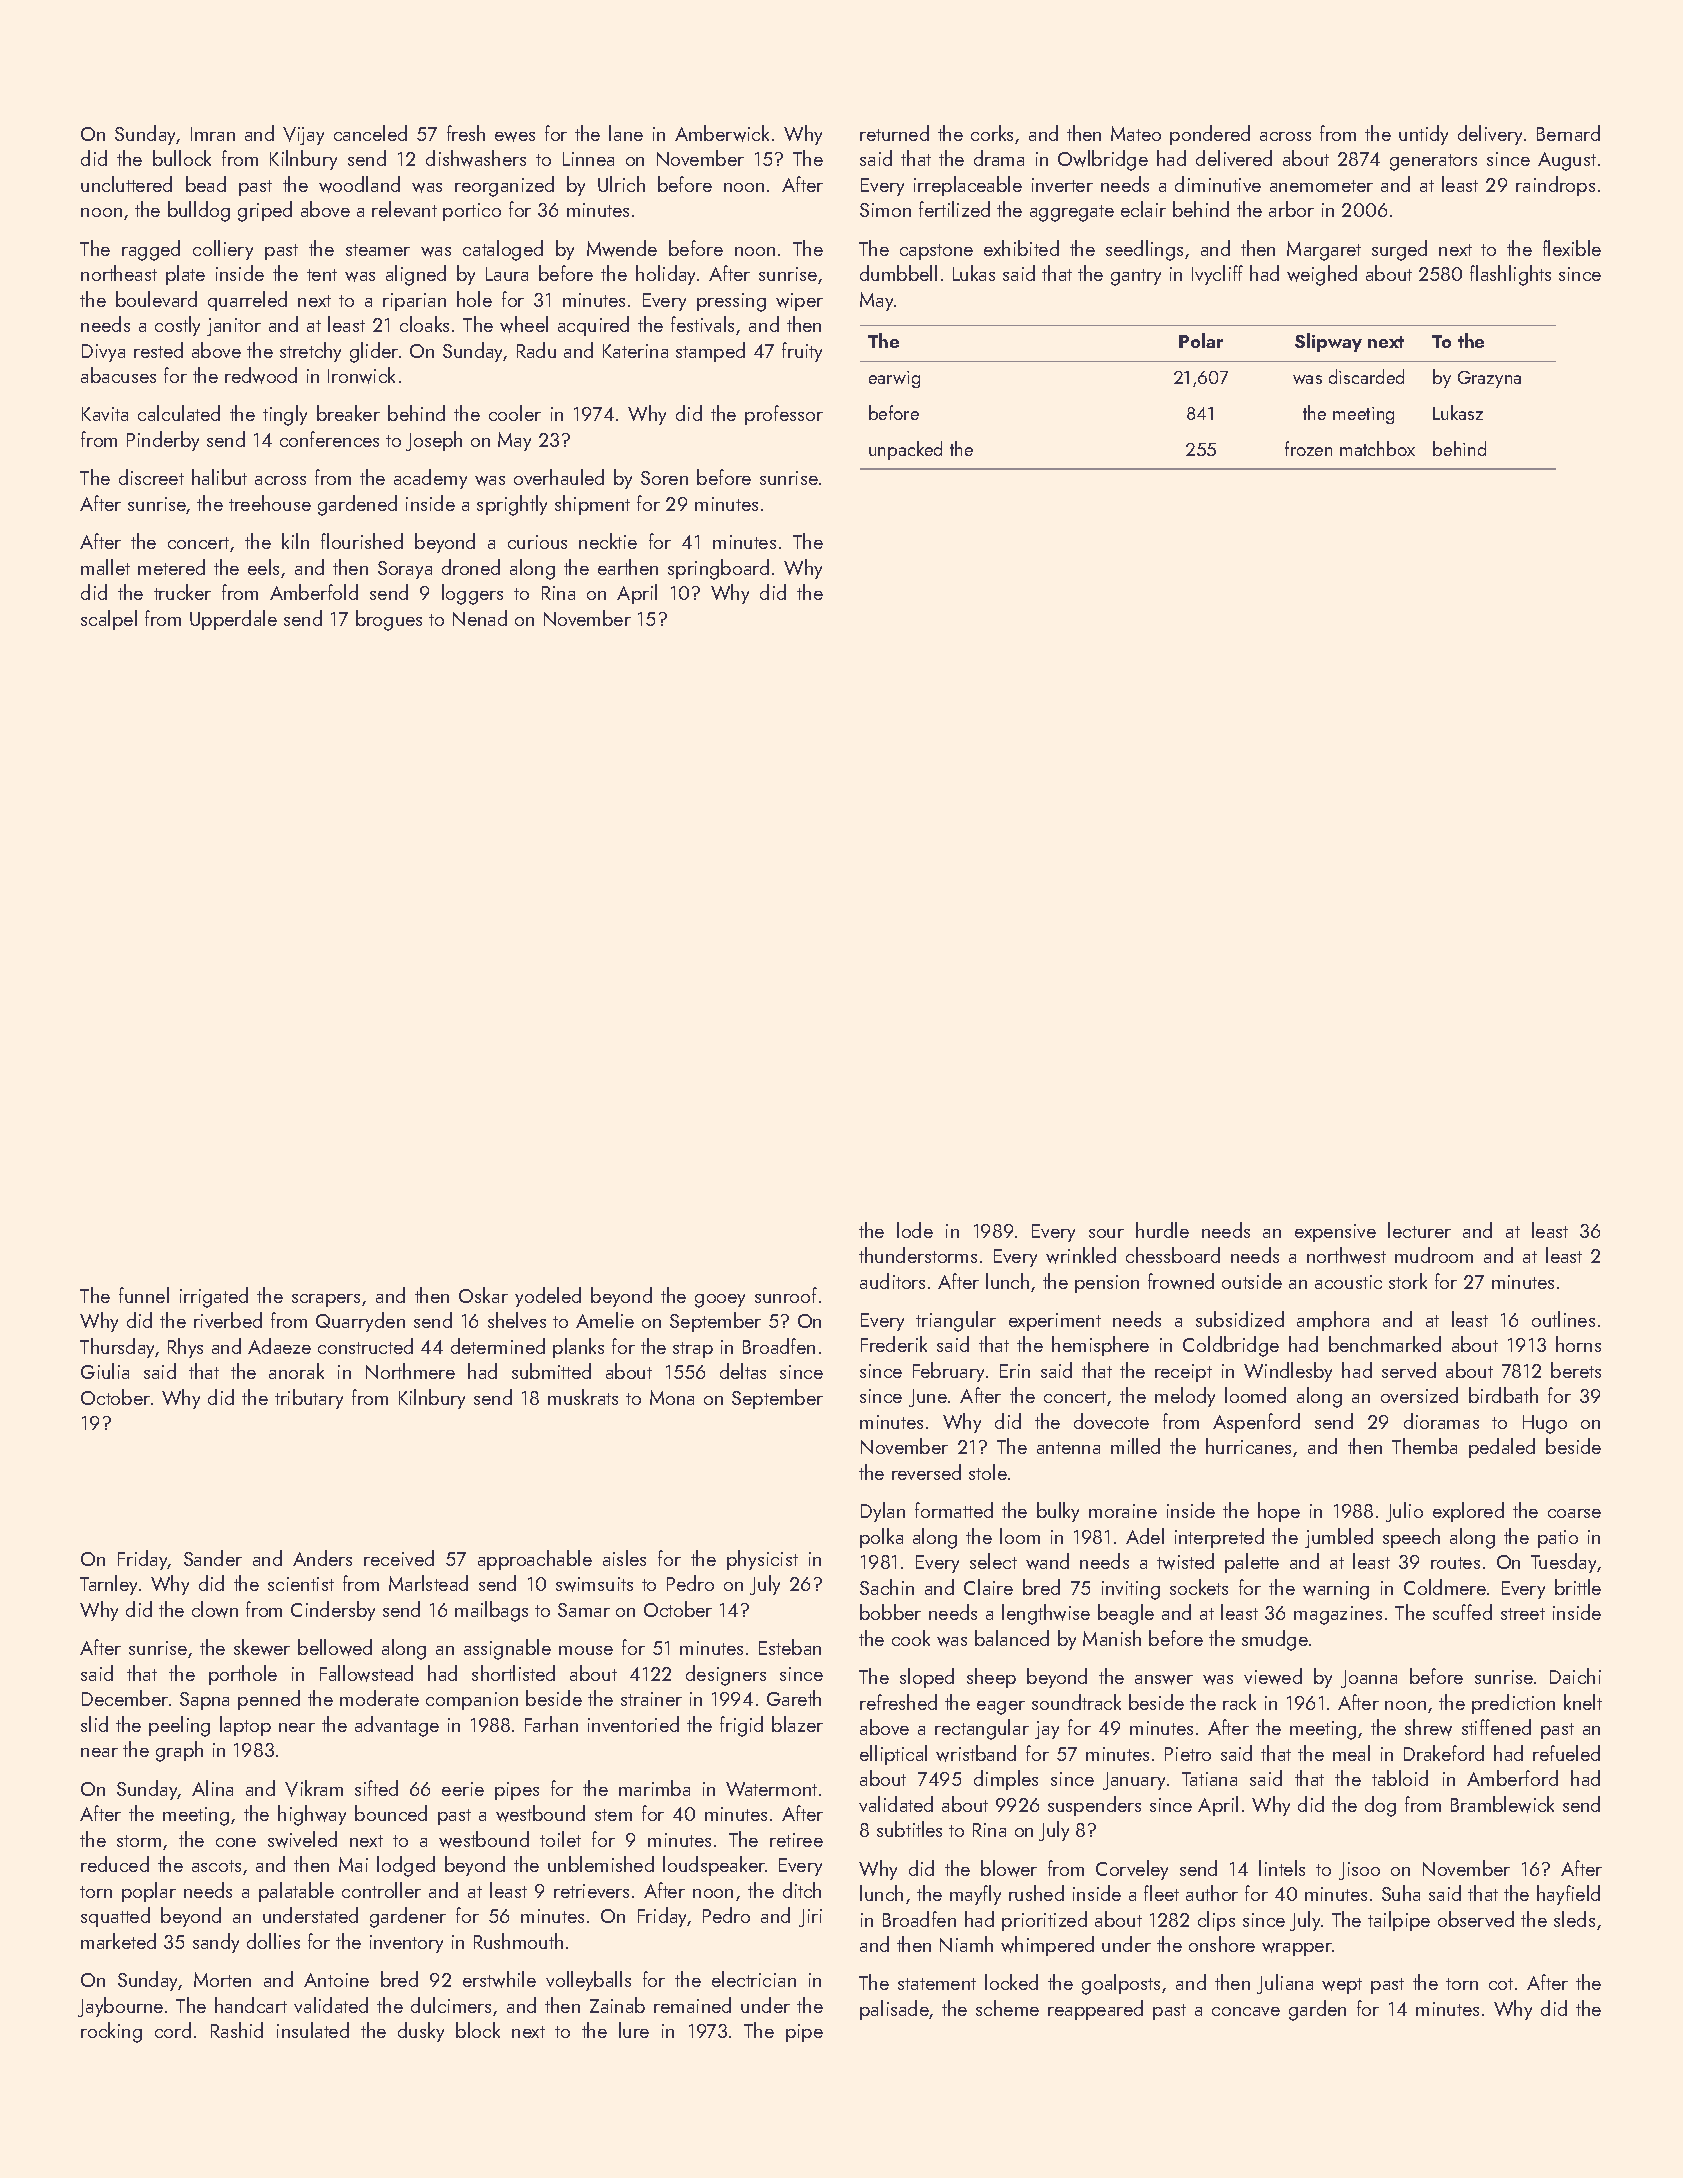 The image size is (1683, 2178). What do you see at coordinates (714, 1866) in the screenshot?
I see `loudspeaker` at bounding box center [714, 1866].
